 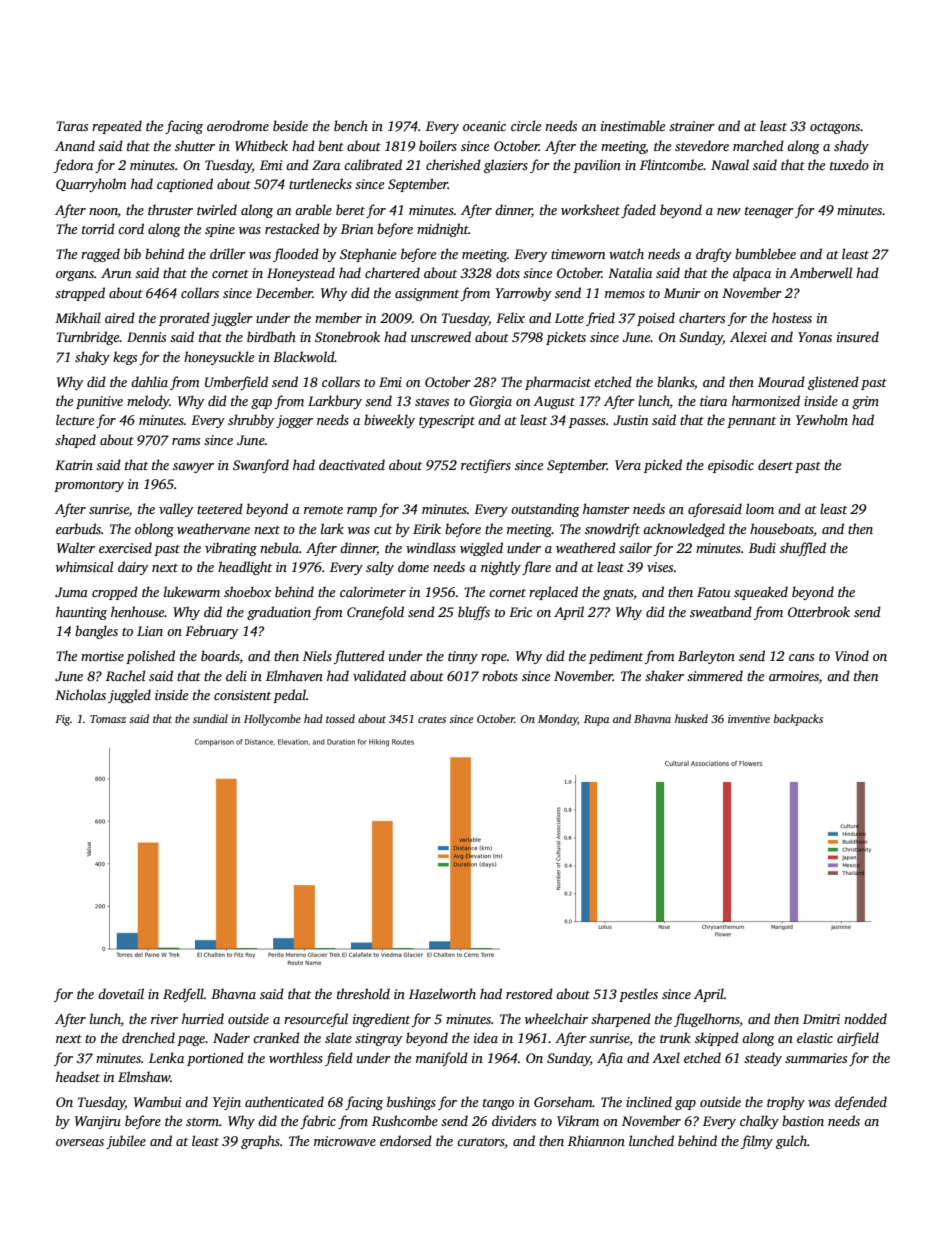 I want to click on circle, so click(x=526, y=125).
